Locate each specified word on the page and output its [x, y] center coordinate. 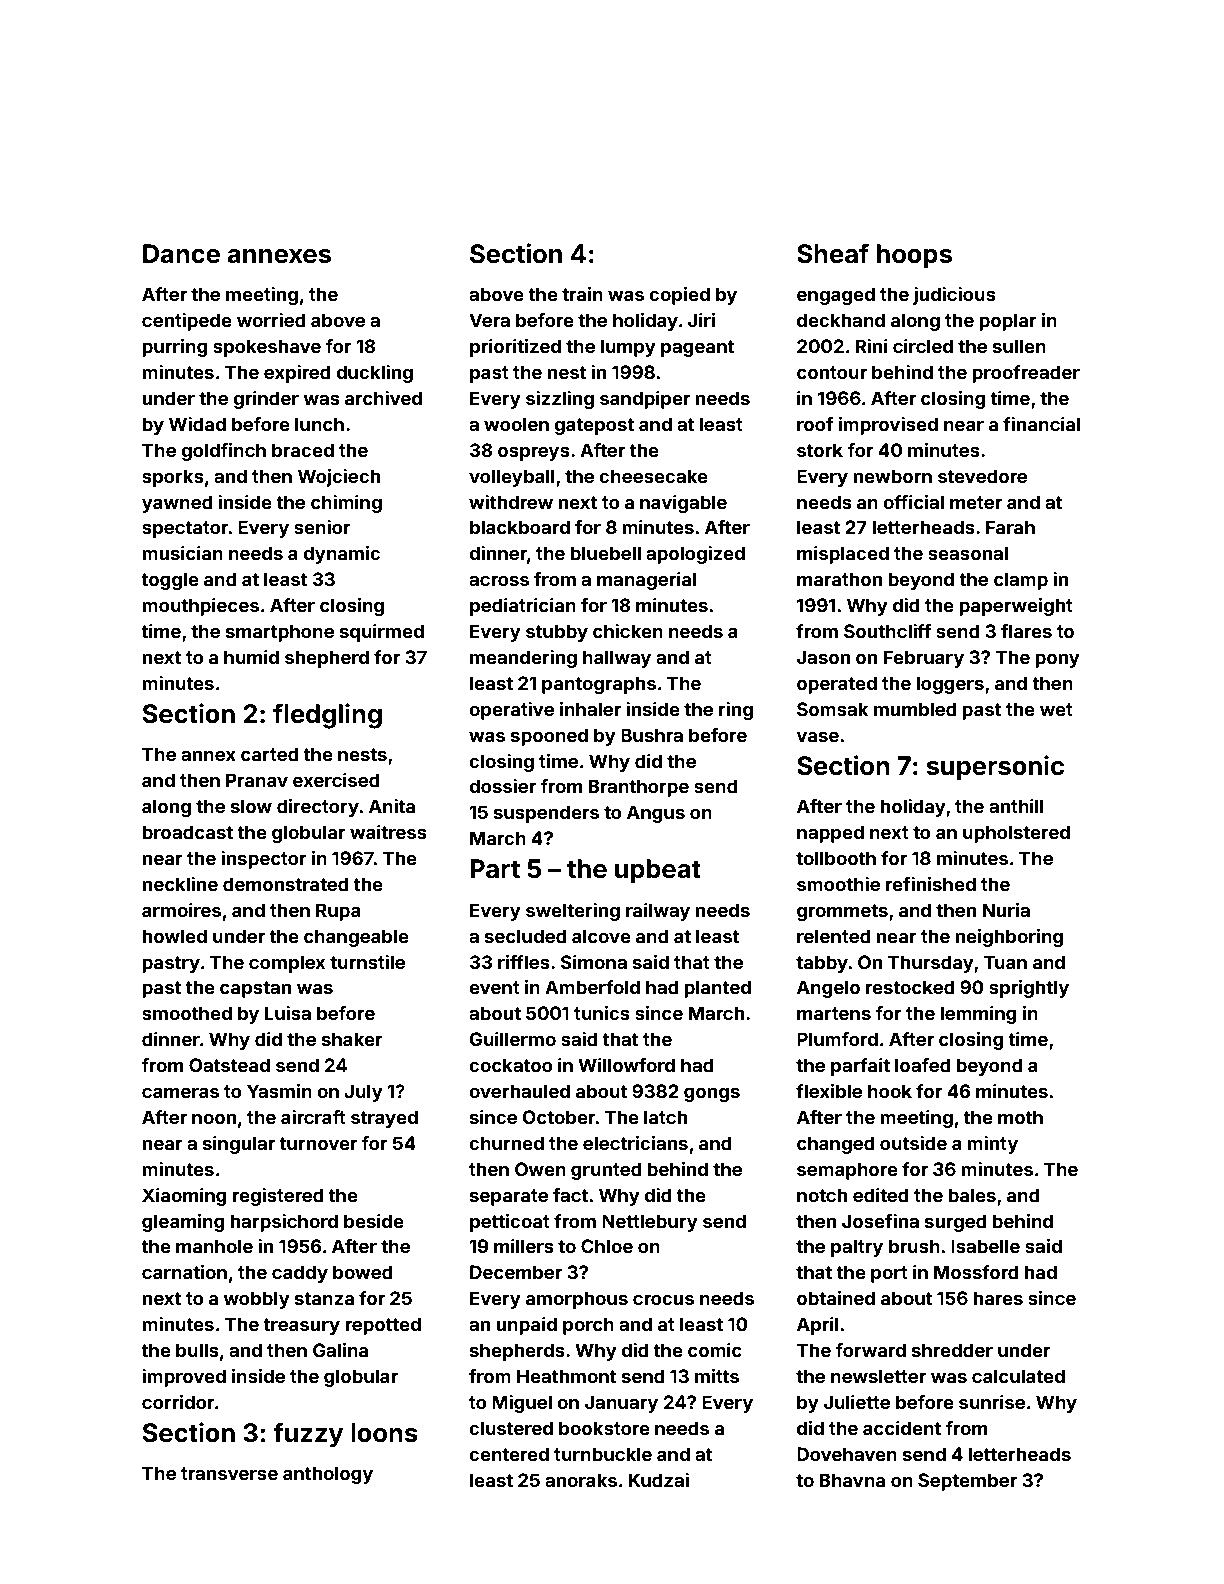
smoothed [187, 1013]
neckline [180, 884]
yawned [177, 504]
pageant [697, 348]
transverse [229, 1473]
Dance [181, 254]
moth [1020, 1117]
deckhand [841, 320]
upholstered [1016, 834]
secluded [526, 936]
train [582, 294]
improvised [888, 426]
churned [506, 1143]
